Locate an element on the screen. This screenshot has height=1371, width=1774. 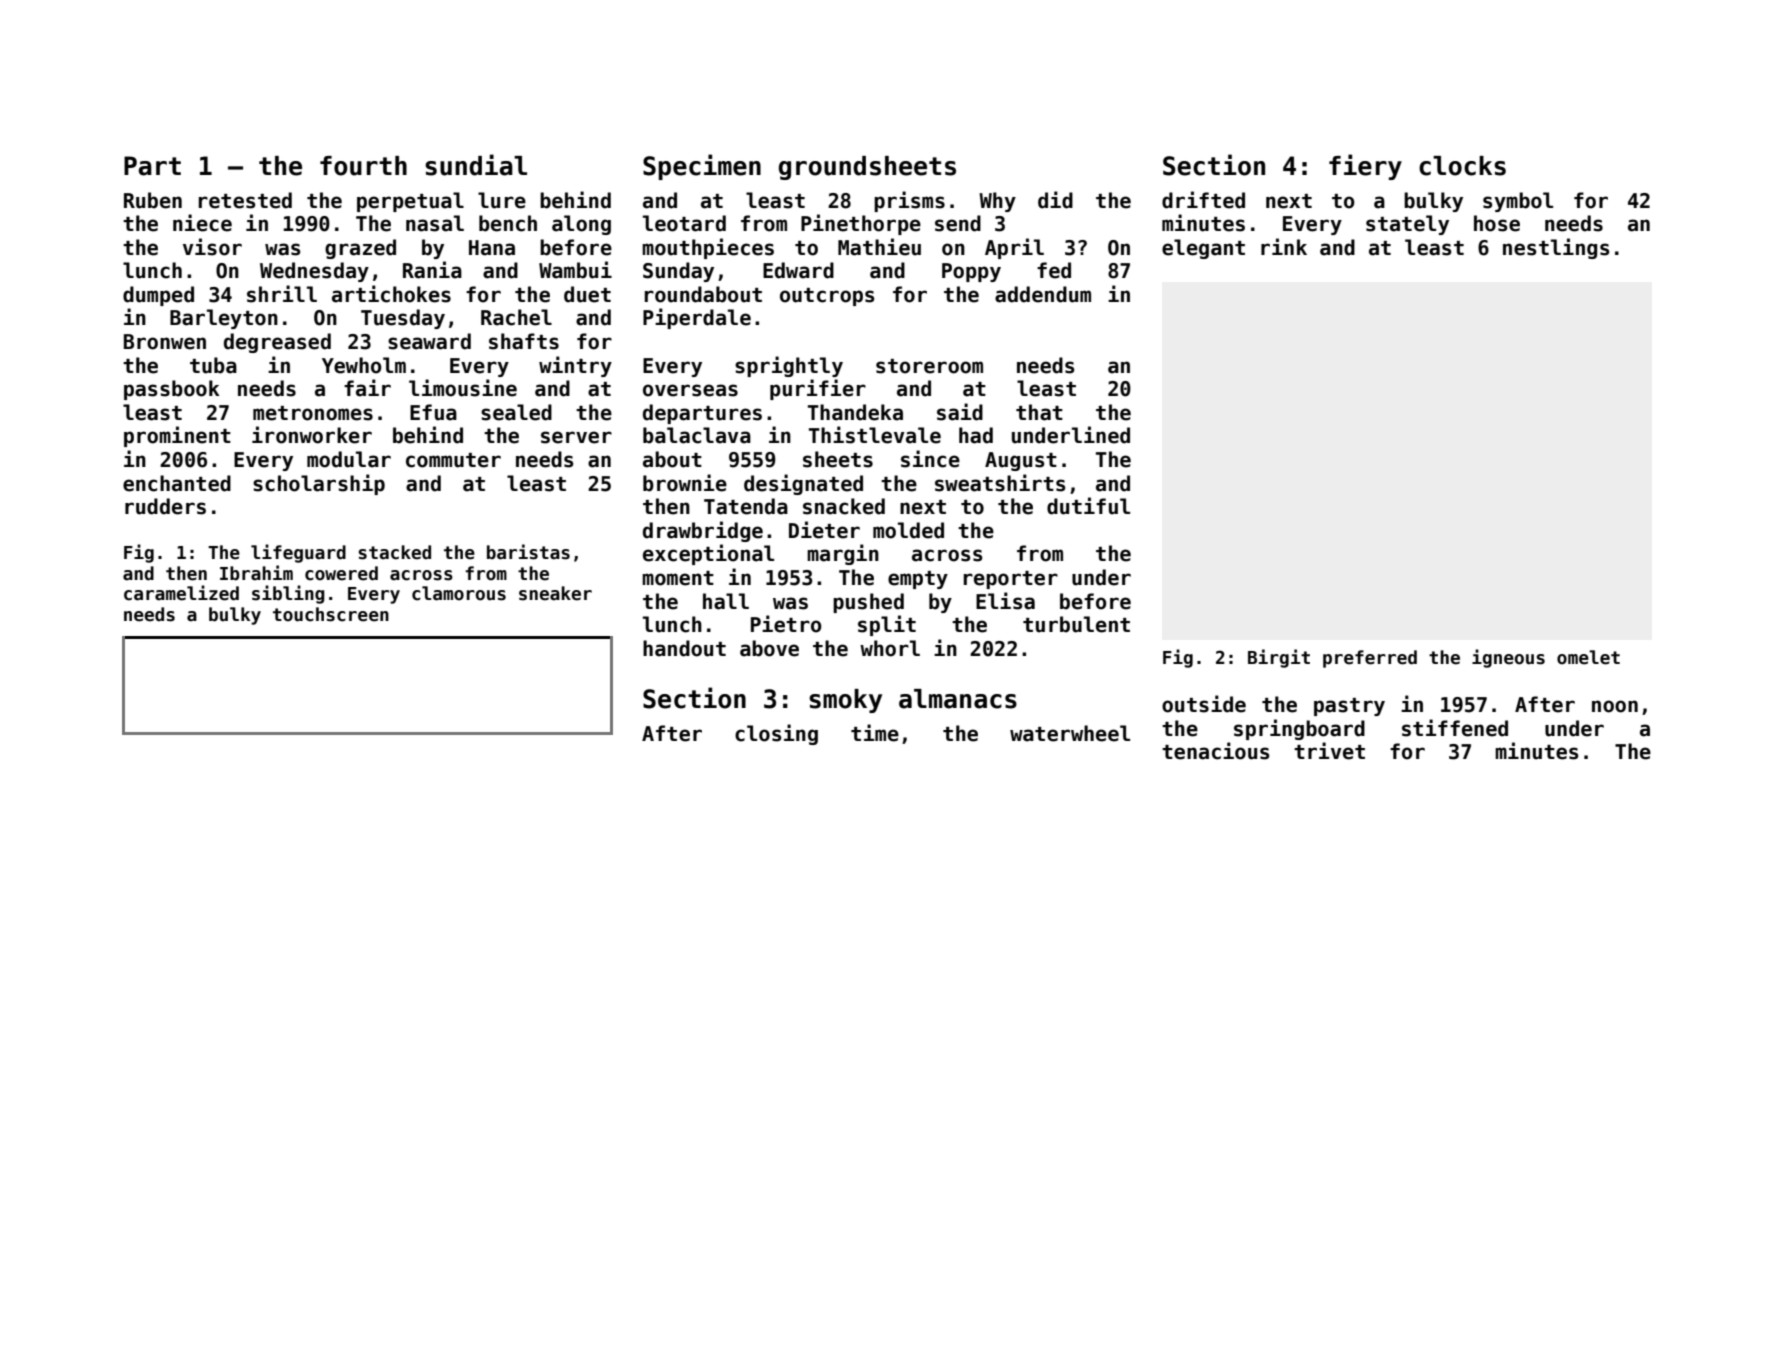
stacked is located at coordinates (395, 552).
